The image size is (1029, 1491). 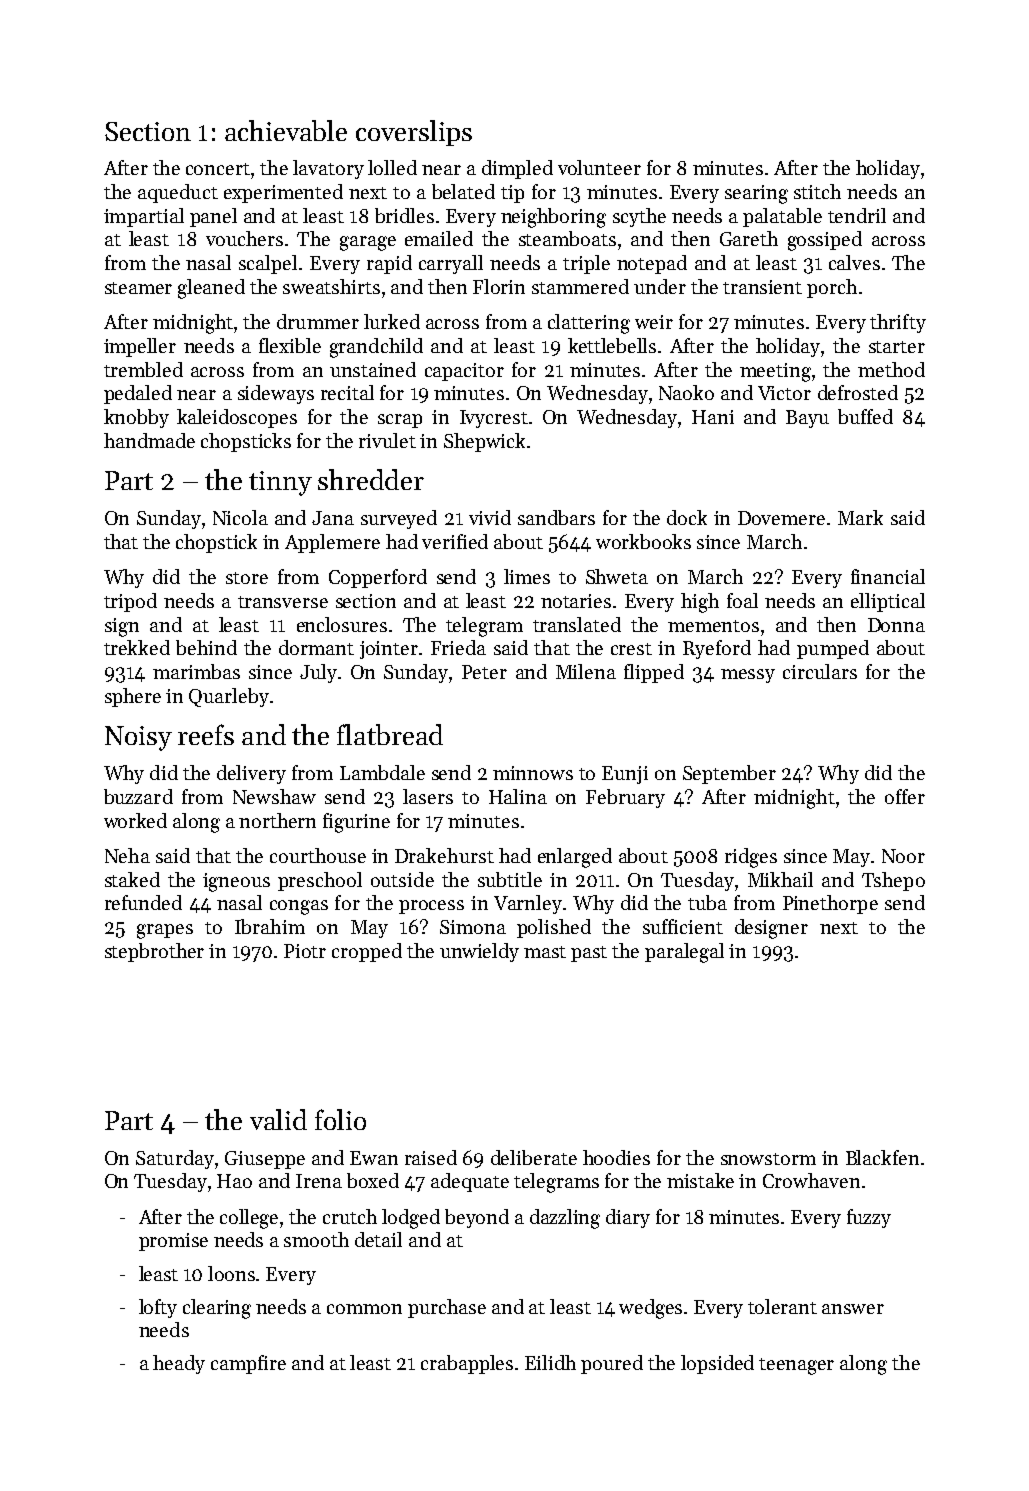 What do you see at coordinates (149, 440) in the page?
I see `handmade` at bounding box center [149, 440].
